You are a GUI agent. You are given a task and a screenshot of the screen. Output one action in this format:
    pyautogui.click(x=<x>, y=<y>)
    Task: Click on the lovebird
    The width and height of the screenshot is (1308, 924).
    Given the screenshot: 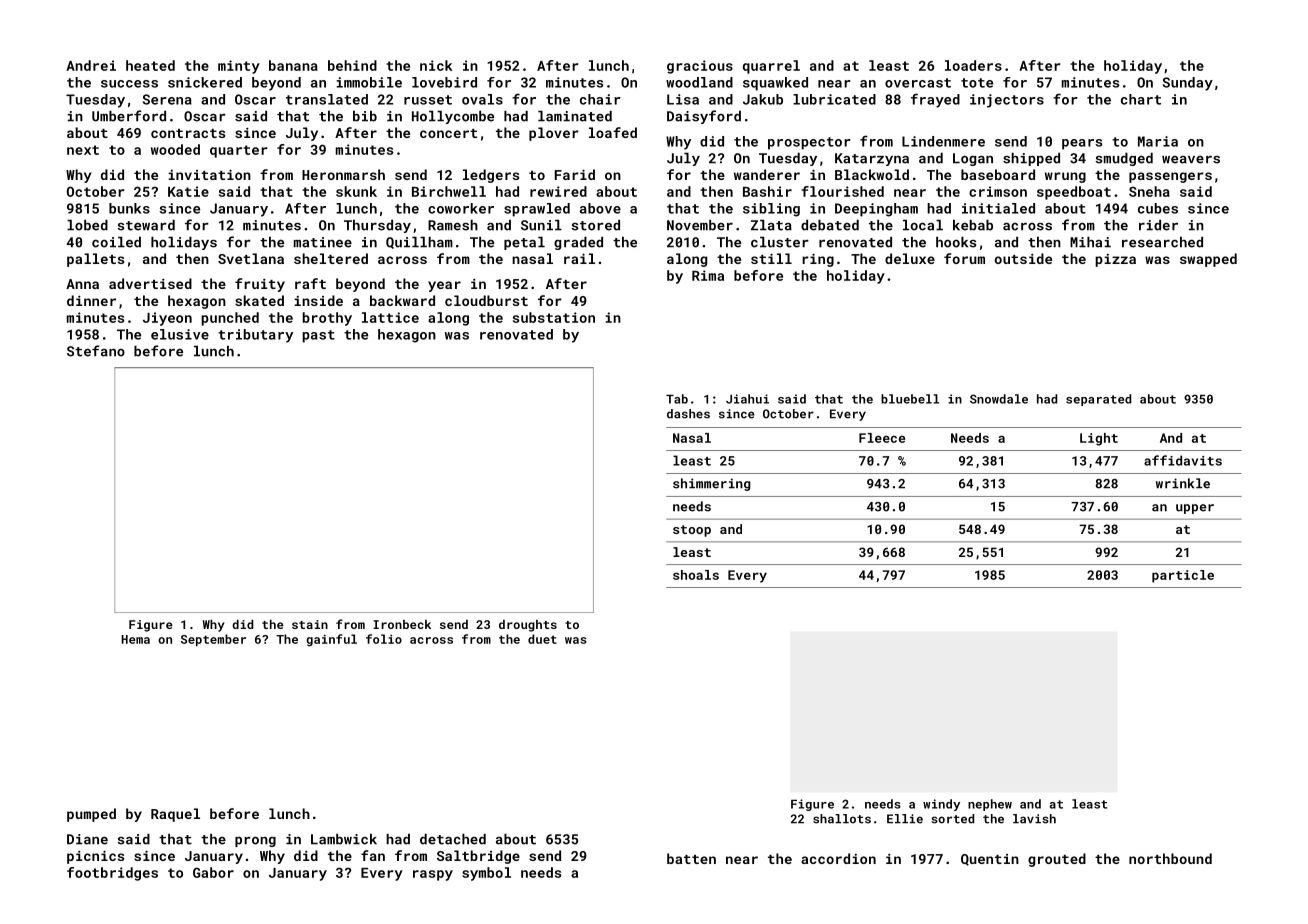 What is the action you would take?
    pyautogui.click(x=444, y=82)
